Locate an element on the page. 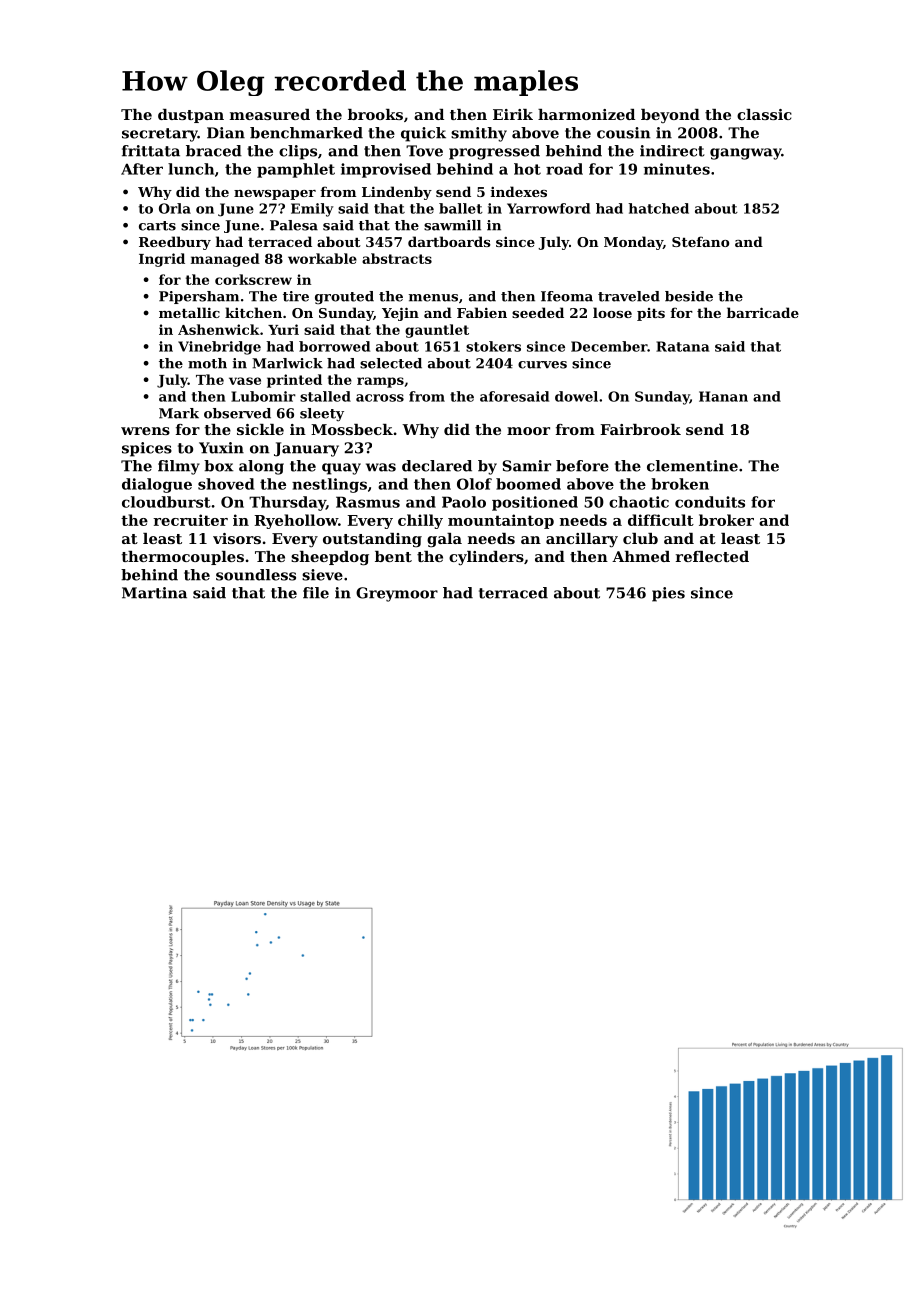 This page has height=1308, width=924. cloudburst is located at coordinates (166, 502).
